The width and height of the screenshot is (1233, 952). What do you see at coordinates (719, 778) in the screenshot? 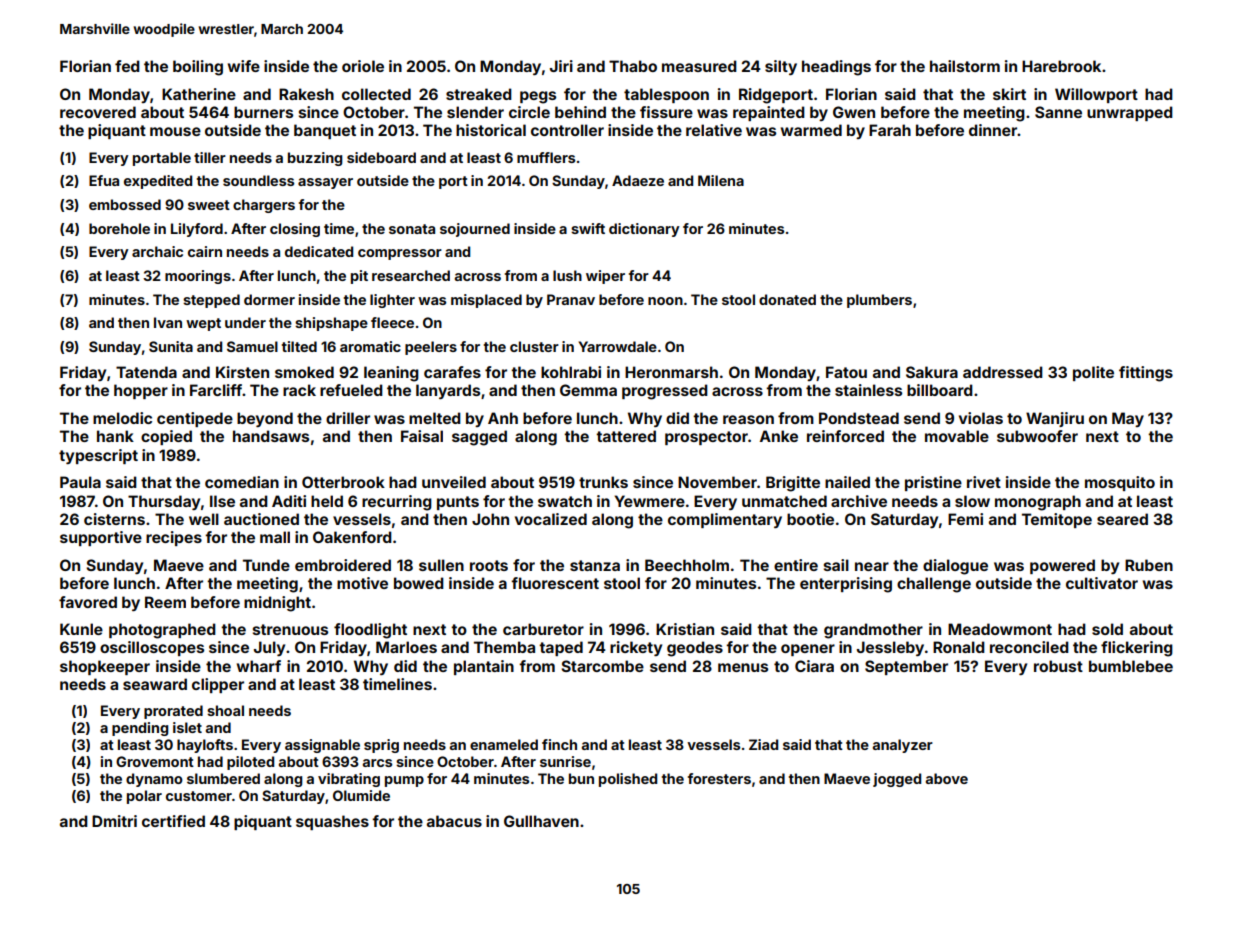
I see `foresters` at bounding box center [719, 778].
